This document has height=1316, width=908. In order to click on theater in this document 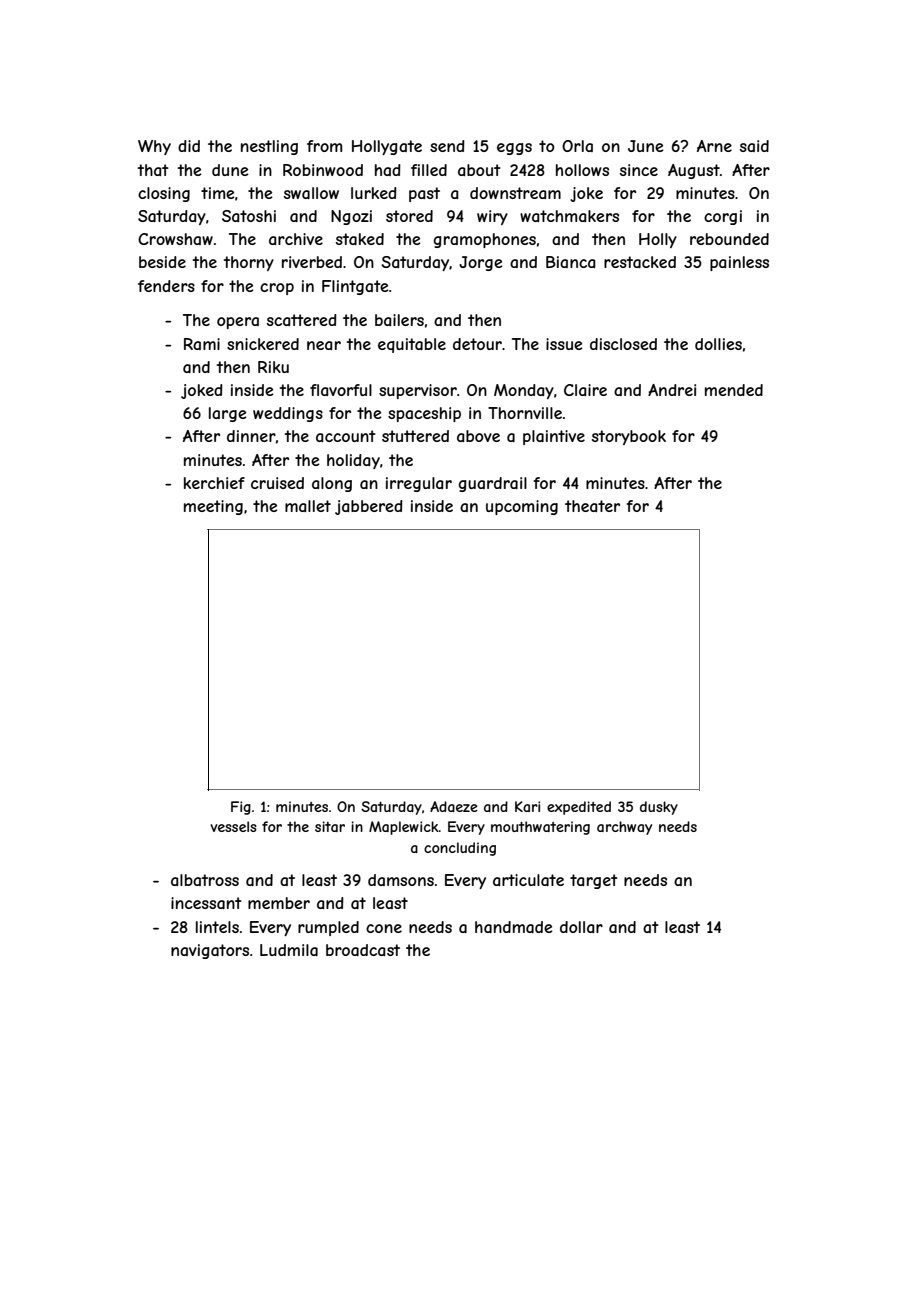, I will do `click(592, 506)`.
